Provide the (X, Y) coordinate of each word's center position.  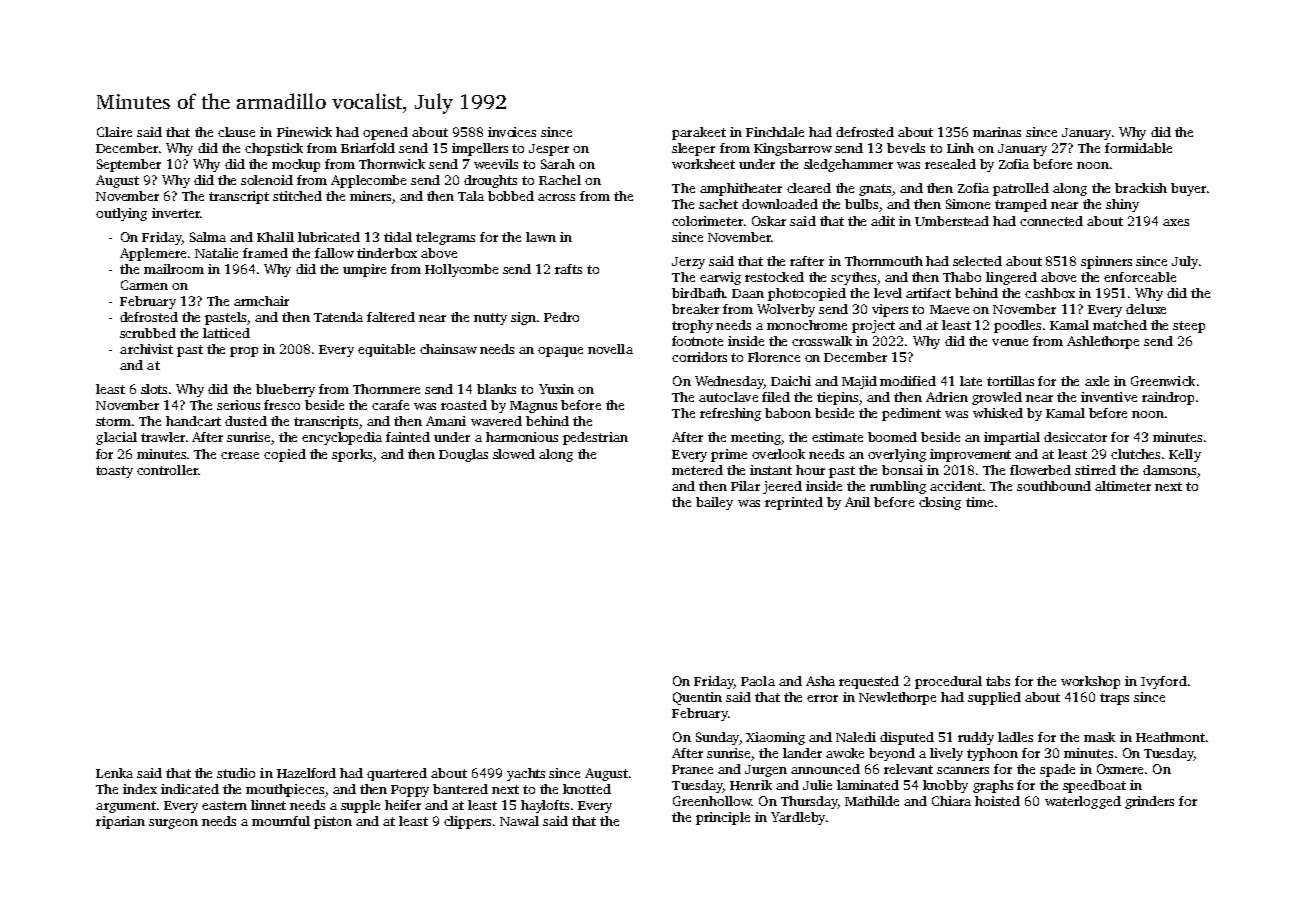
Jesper (549, 150)
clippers (467, 822)
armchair (261, 301)
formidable (1138, 148)
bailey (714, 503)
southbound (1054, 486)
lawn (541, 237)
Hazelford (306, 773)
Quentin (697, 698)
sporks (352, 455)
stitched (297, 196)
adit (883, 221)
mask (1099, 737)
